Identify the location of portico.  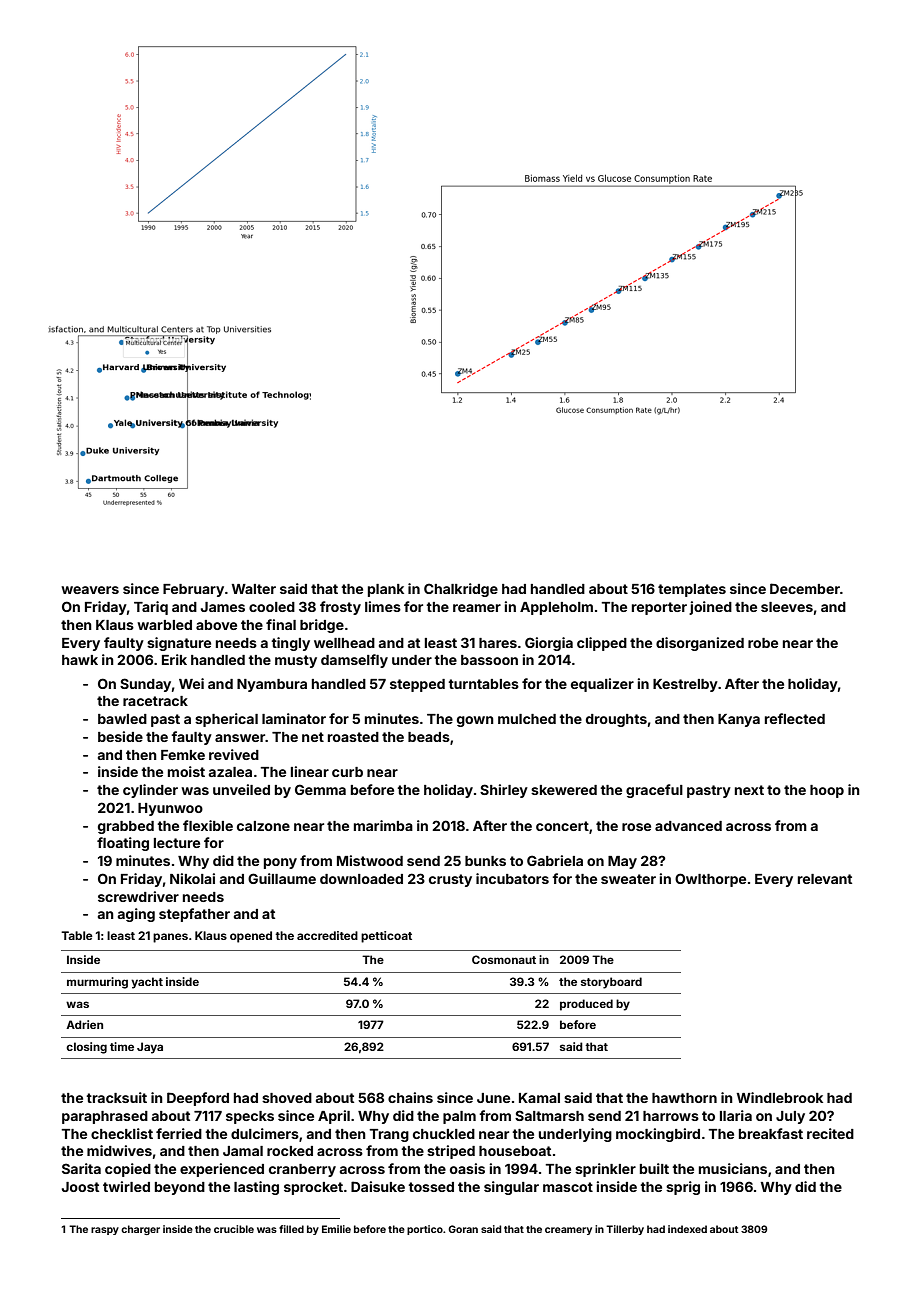
(425, 1230).
